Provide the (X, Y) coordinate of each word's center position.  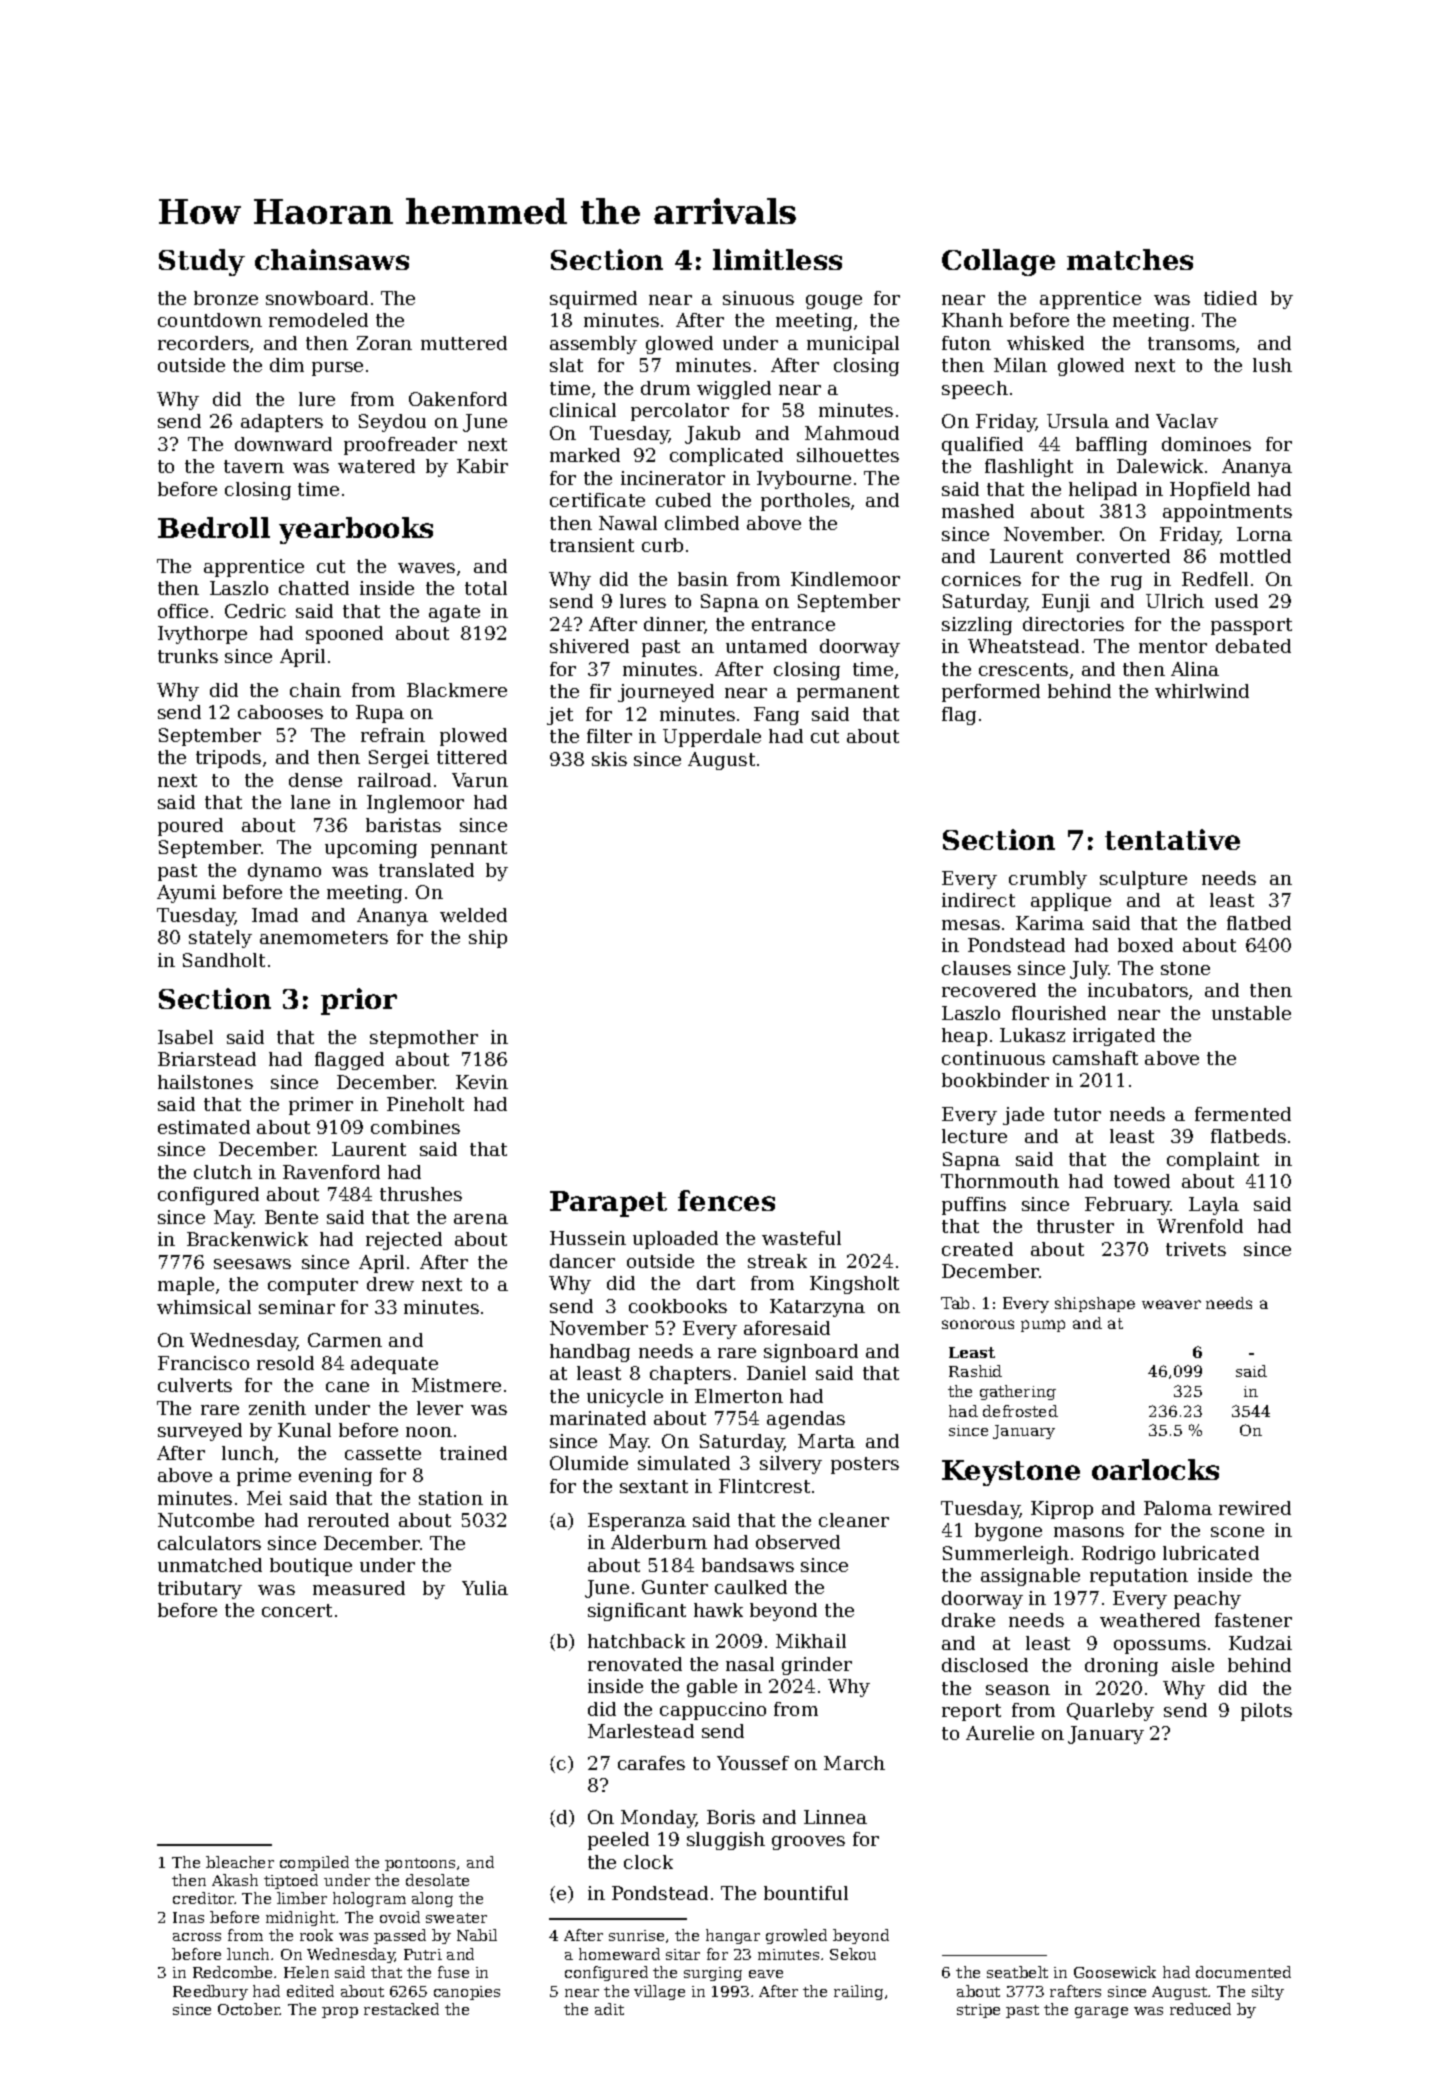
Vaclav (1187, 421)
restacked (401, 2009)
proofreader (400, 446)
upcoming (371, 849)
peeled (618, 1841)
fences (726, 1200)
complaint (1213, 1161)
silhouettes (848, 455)
